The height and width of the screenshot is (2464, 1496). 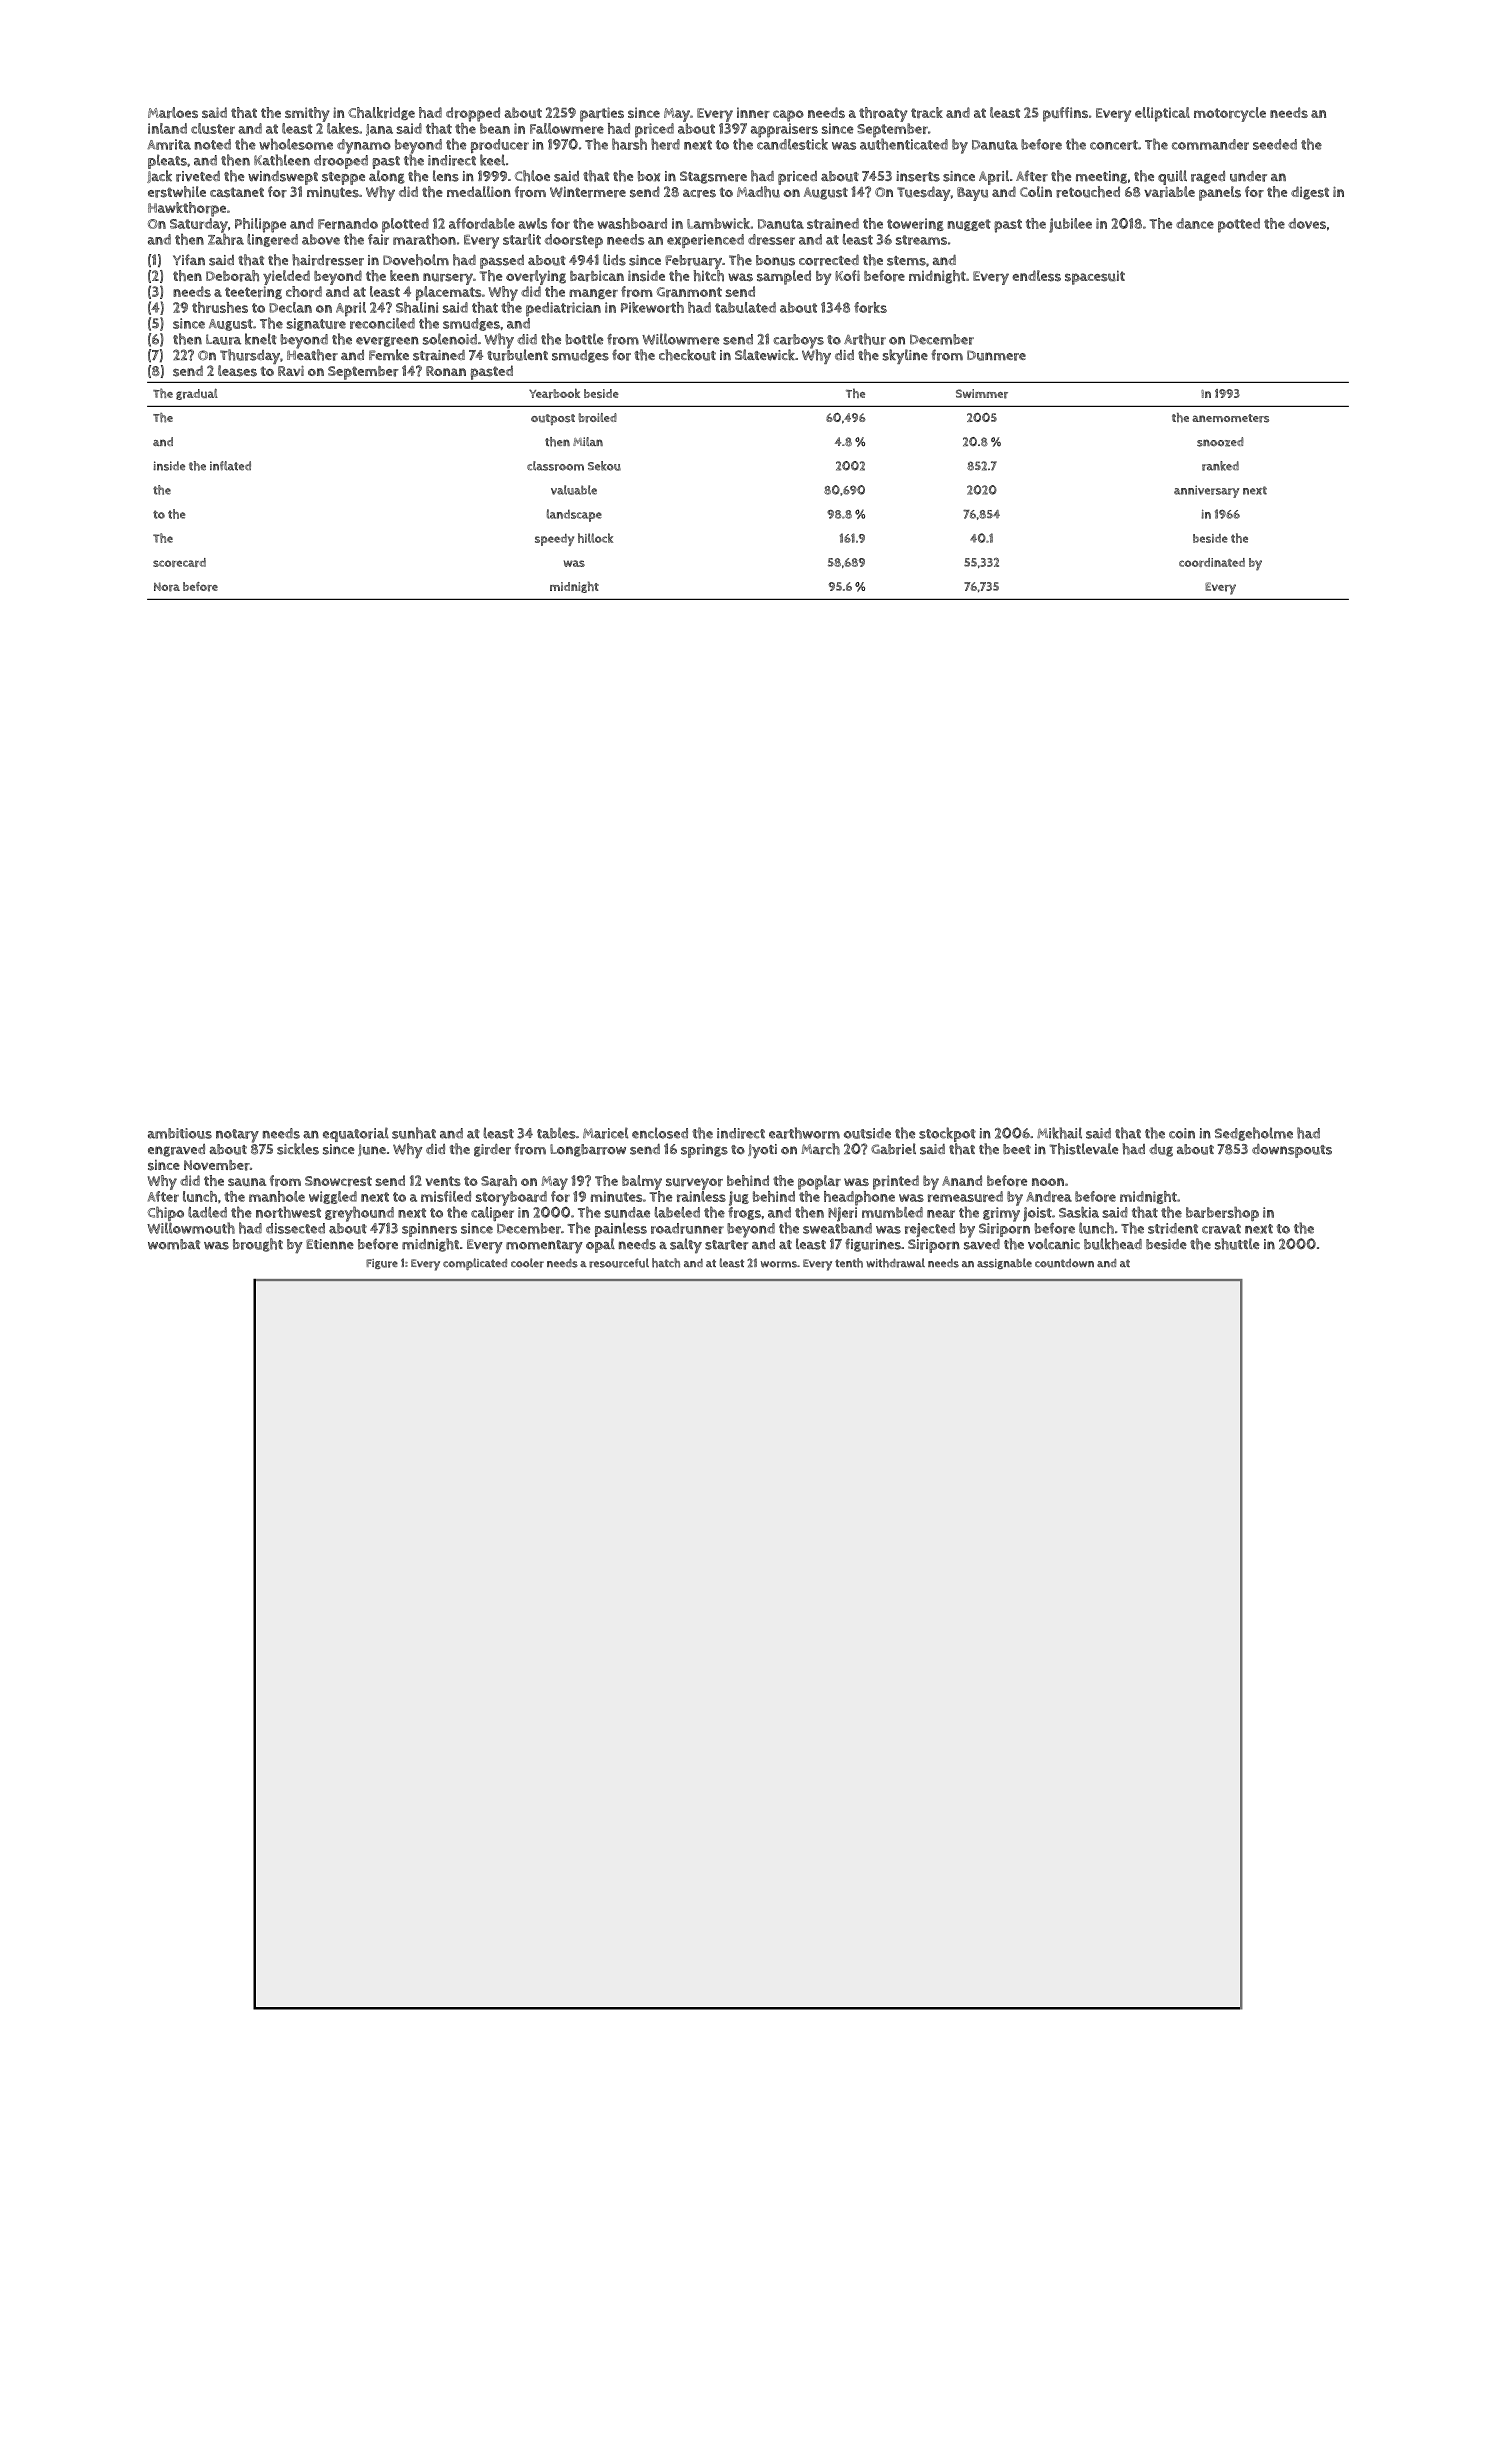 I want to click on gradual, so click(x=197, y=394).
